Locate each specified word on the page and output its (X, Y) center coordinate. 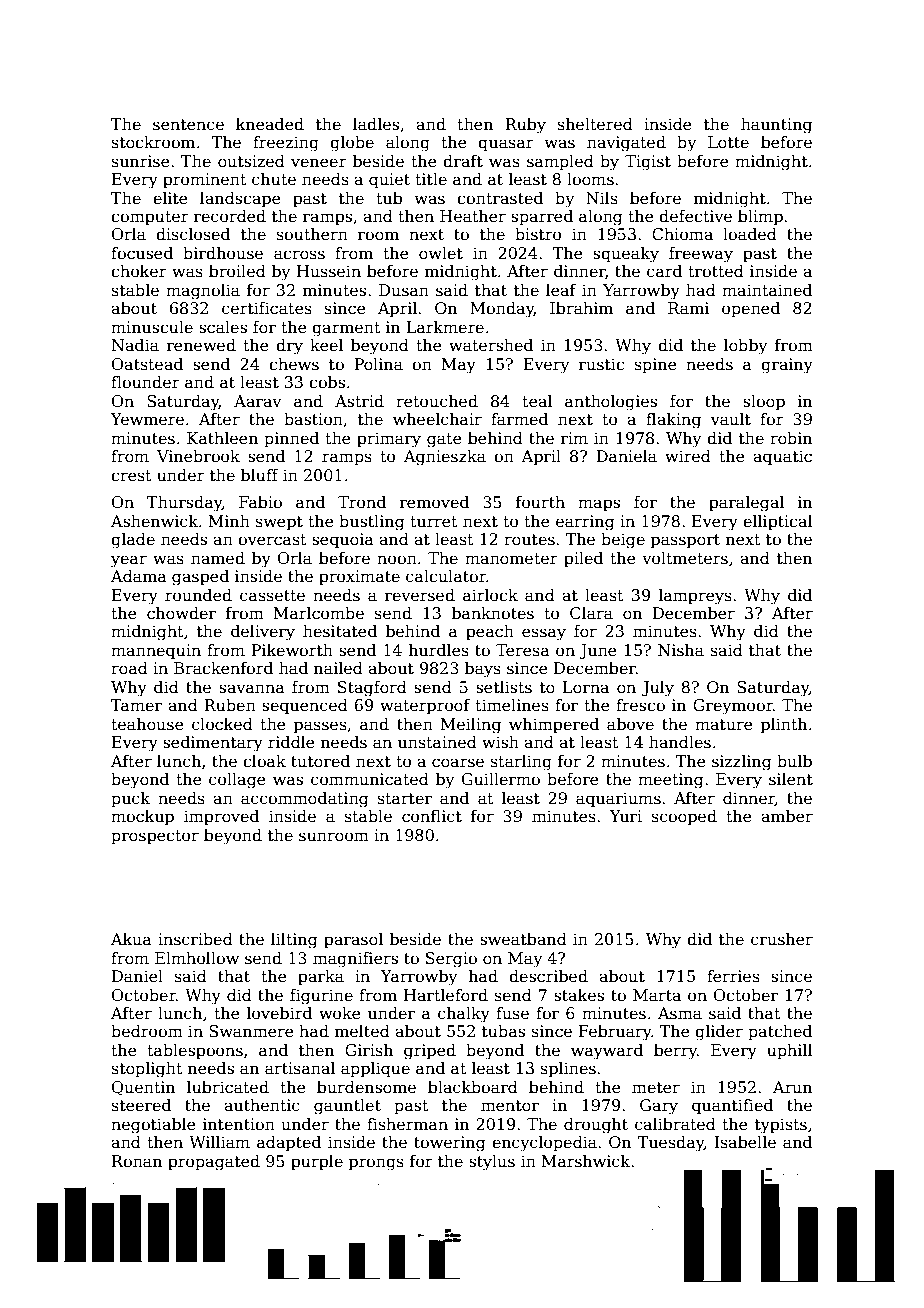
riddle (291, 742)
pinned (291, 440)
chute (274, 179)
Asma (680, 1013)
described (548, 976)
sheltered (595, 124)
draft (463, 161)
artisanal (300, 1068)
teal (537, 401)
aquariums (618, 800)
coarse (458, 763)
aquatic (782, 458)
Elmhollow (197, 958)
